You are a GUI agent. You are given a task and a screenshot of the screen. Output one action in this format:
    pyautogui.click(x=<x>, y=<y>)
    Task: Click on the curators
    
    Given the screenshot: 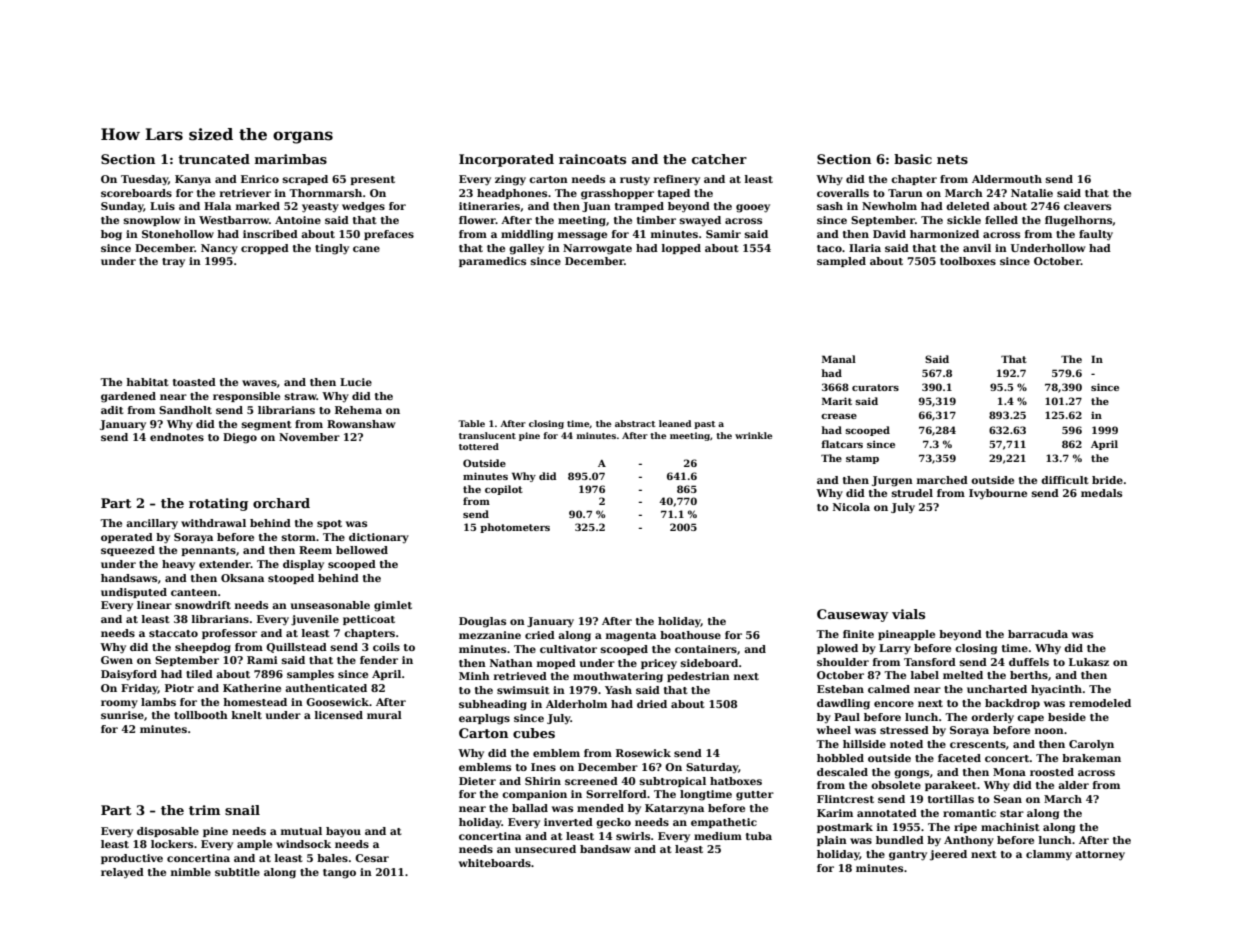 What is the action you would take?
    pyautogui.click(x=875, y=387)
